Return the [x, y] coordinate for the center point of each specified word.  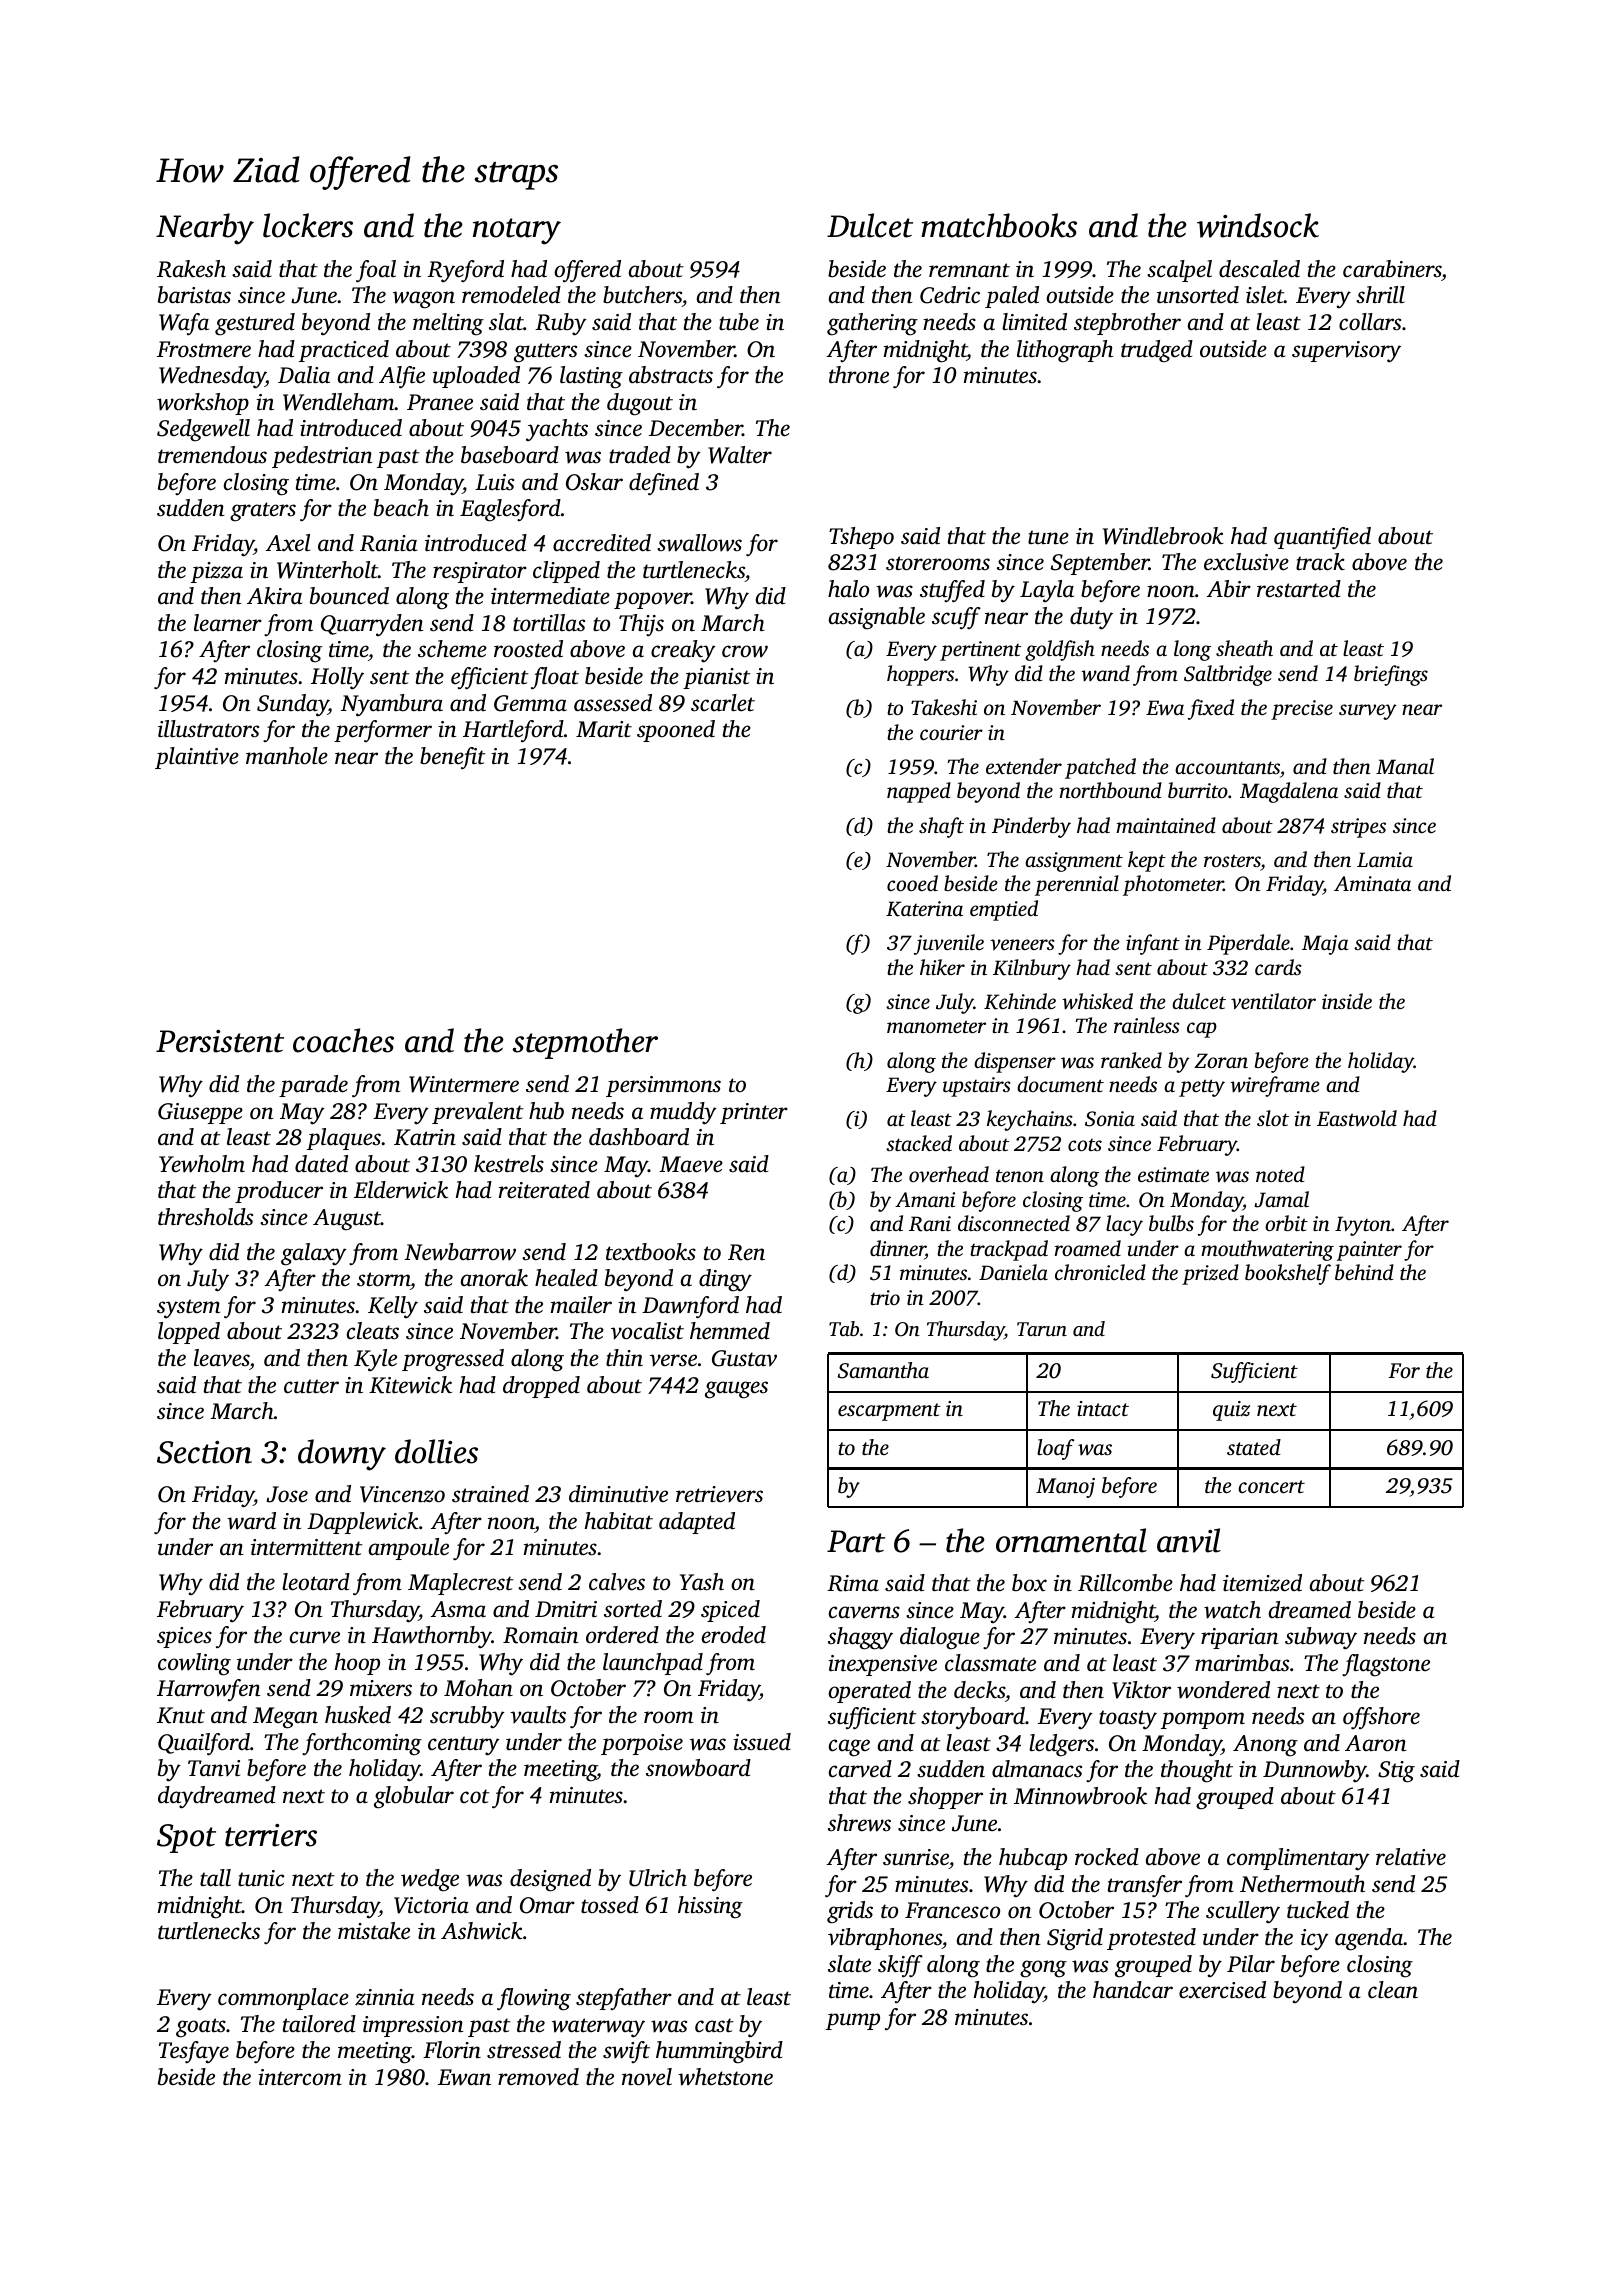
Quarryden [372, 625]
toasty [1128, 1719]
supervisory [1346, 352]
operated [869, 1692]
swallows [699, 543]
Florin [452, 2050]
